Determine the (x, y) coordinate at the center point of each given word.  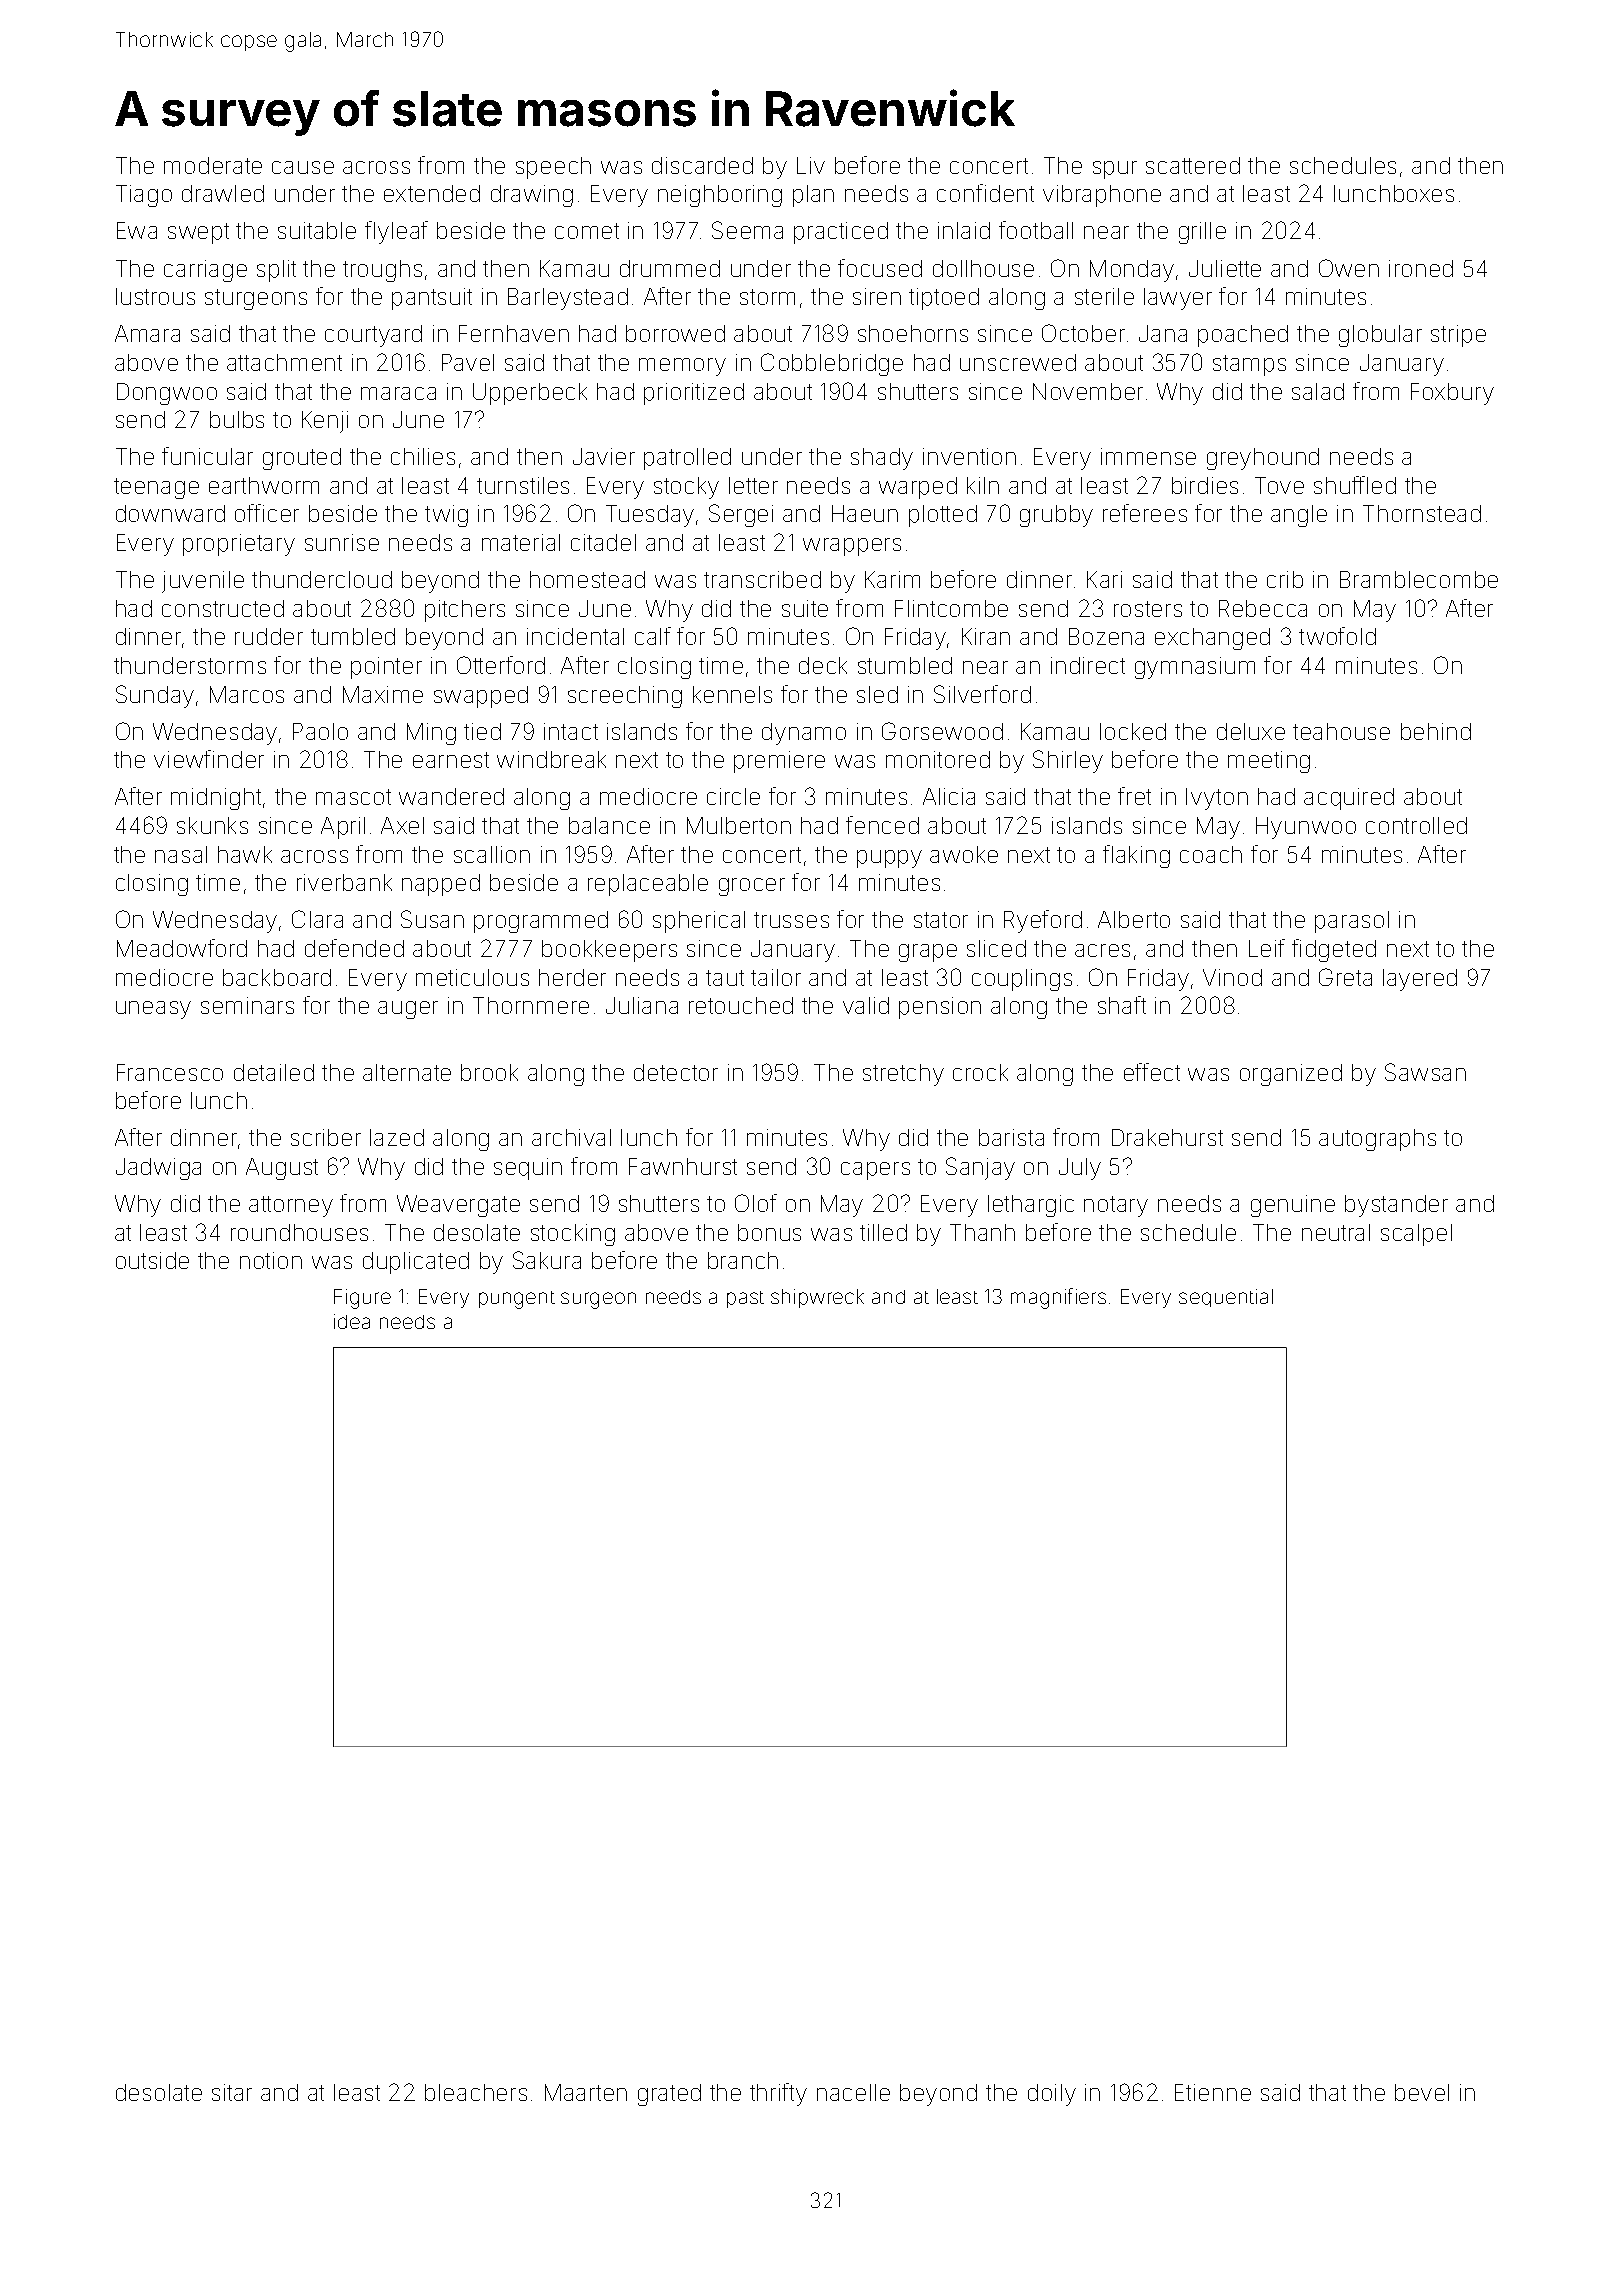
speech (553, 168)
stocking (573, 1235)
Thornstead (1422, 513)
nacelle (853, 2092)
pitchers (465, 611)
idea (352, 1321)
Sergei (741, 515)
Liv (811, 165)
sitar (232, 2092)
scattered (1193, 165)
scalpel (1416, 1235)
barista (1011, 1137)
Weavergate (458, 1206)
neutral (1336, 1232)
